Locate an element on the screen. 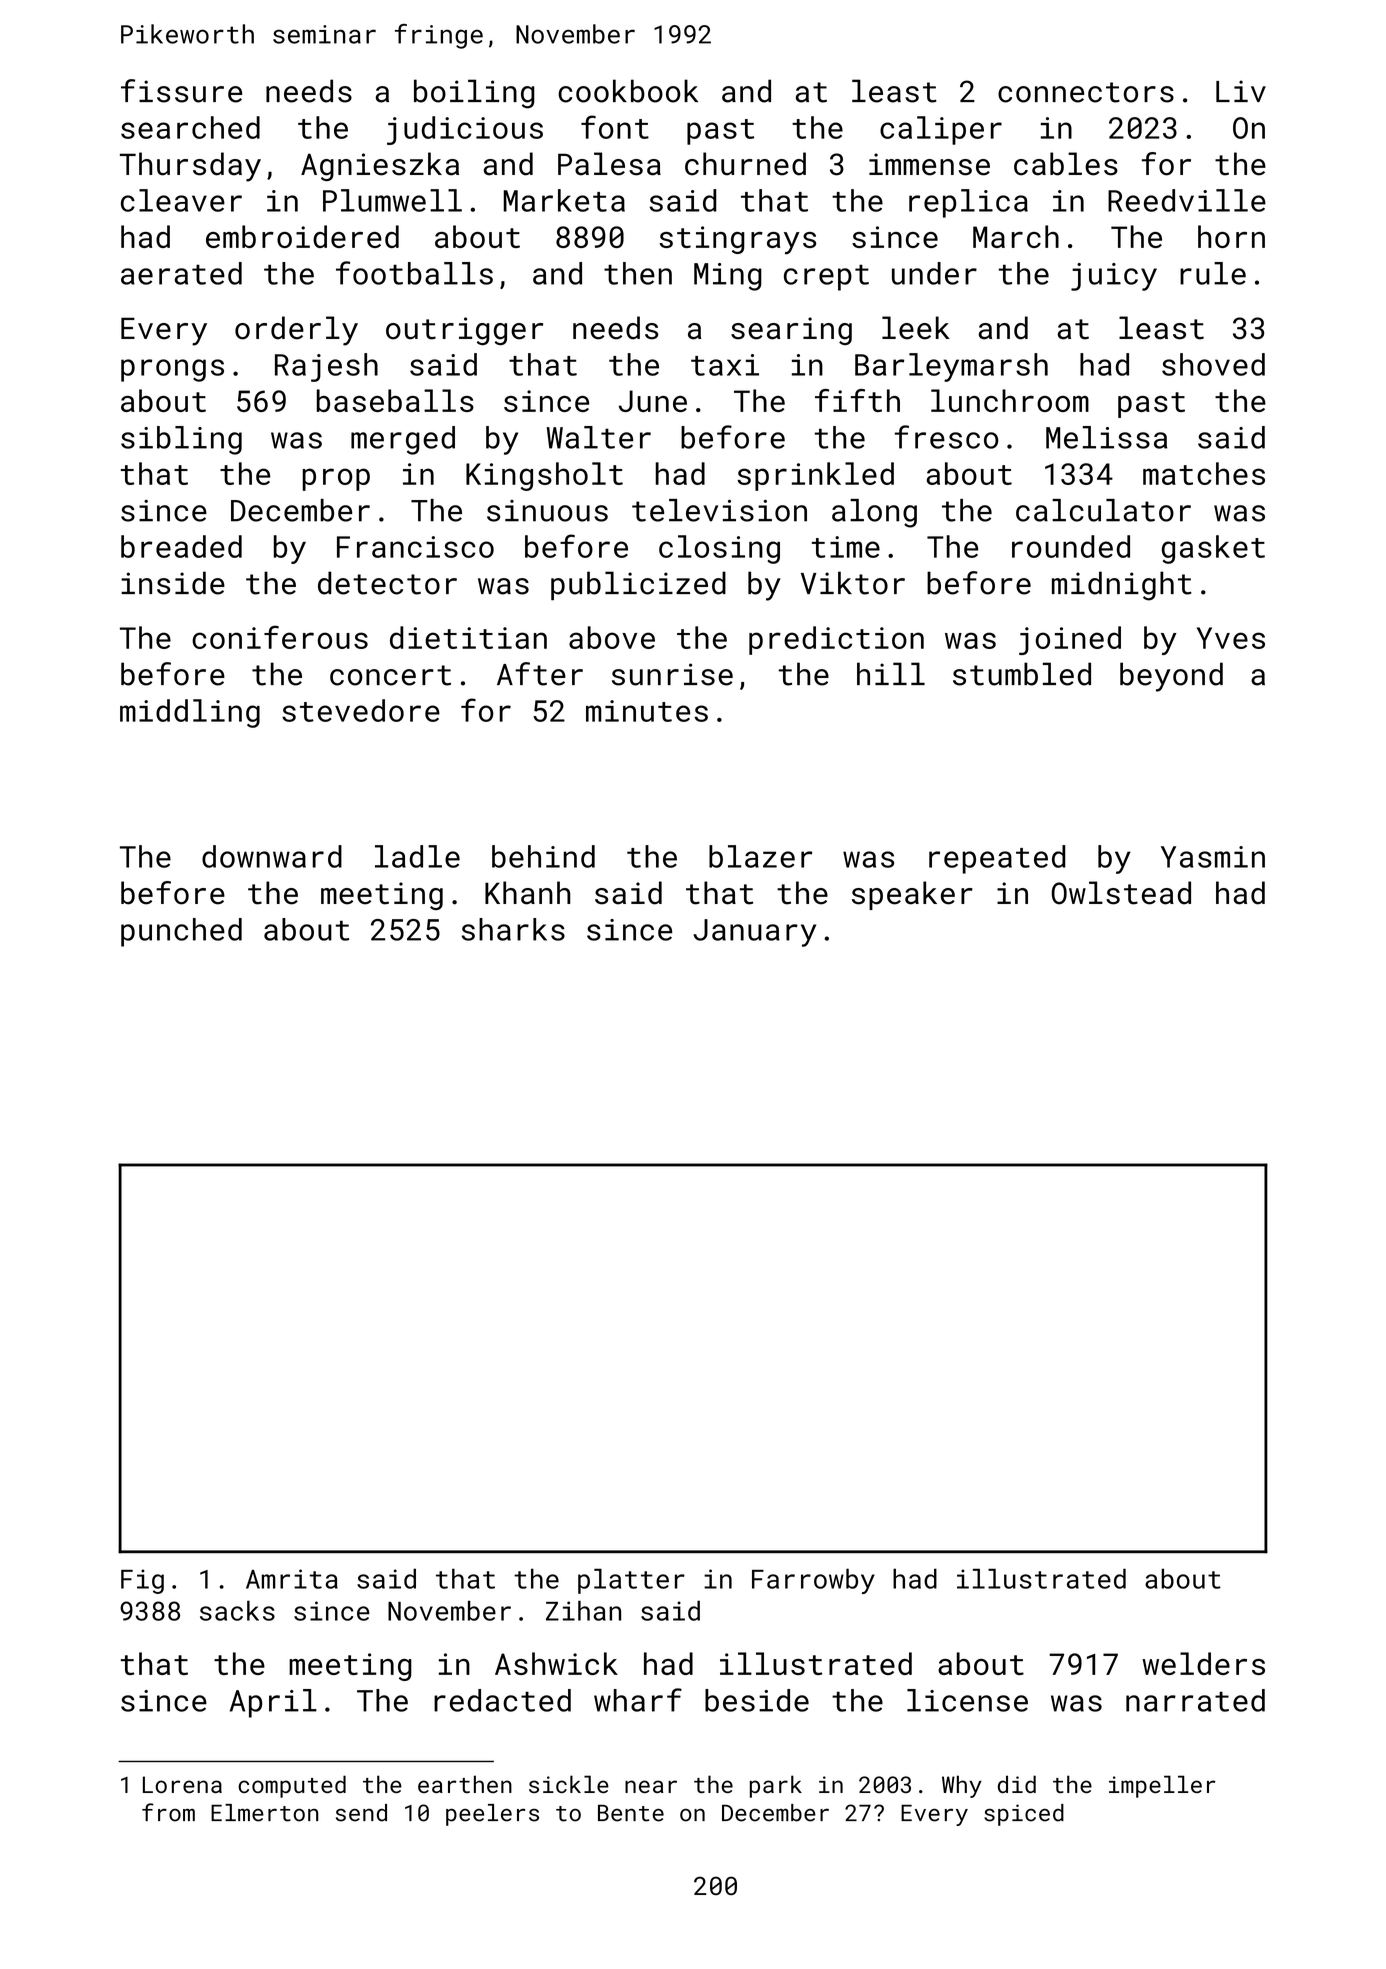 The image size is (1386, 1969). immense is located at coordinates (929, 164).
